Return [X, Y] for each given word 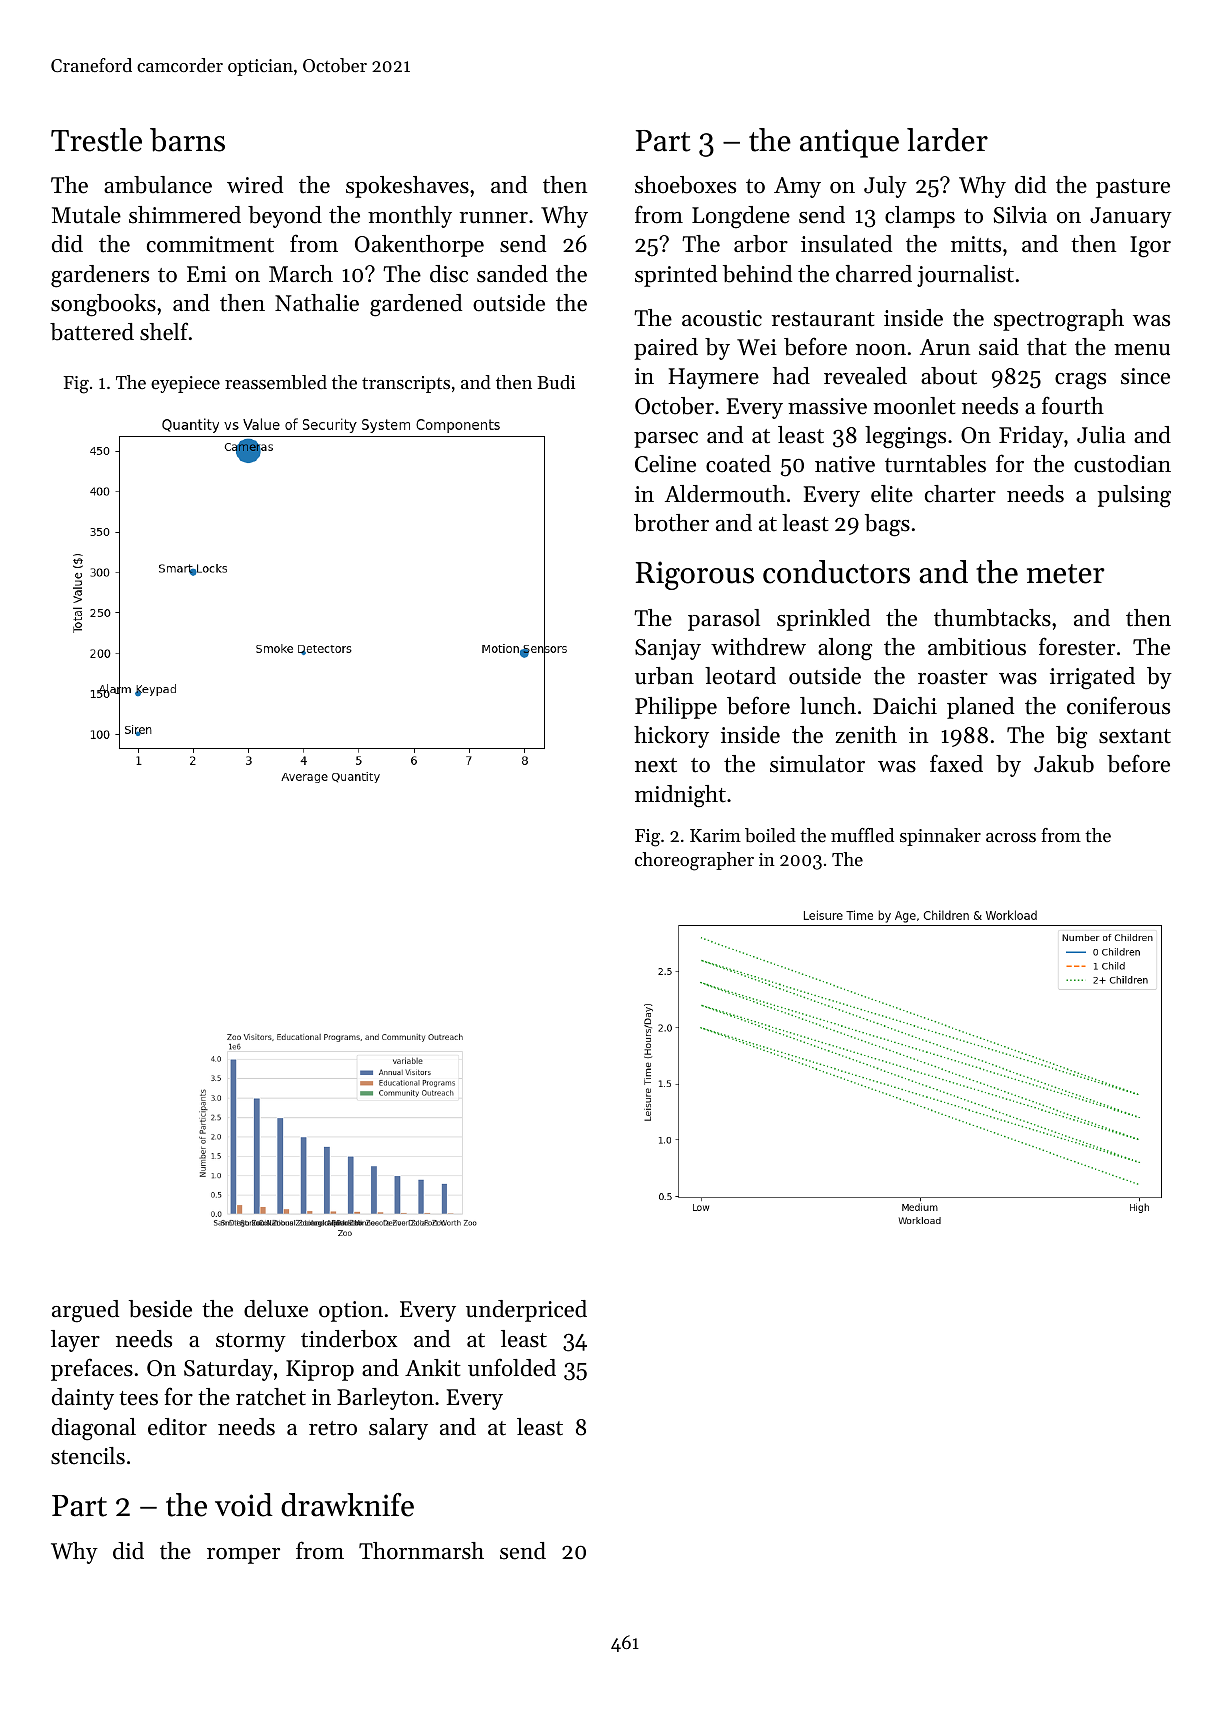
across [1011, 837]
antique [849, 143]
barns [187, 140]
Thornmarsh [421, 1551]
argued [85, 1311]
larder [947, 140]
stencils [88, 1456]
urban [664, 676]
